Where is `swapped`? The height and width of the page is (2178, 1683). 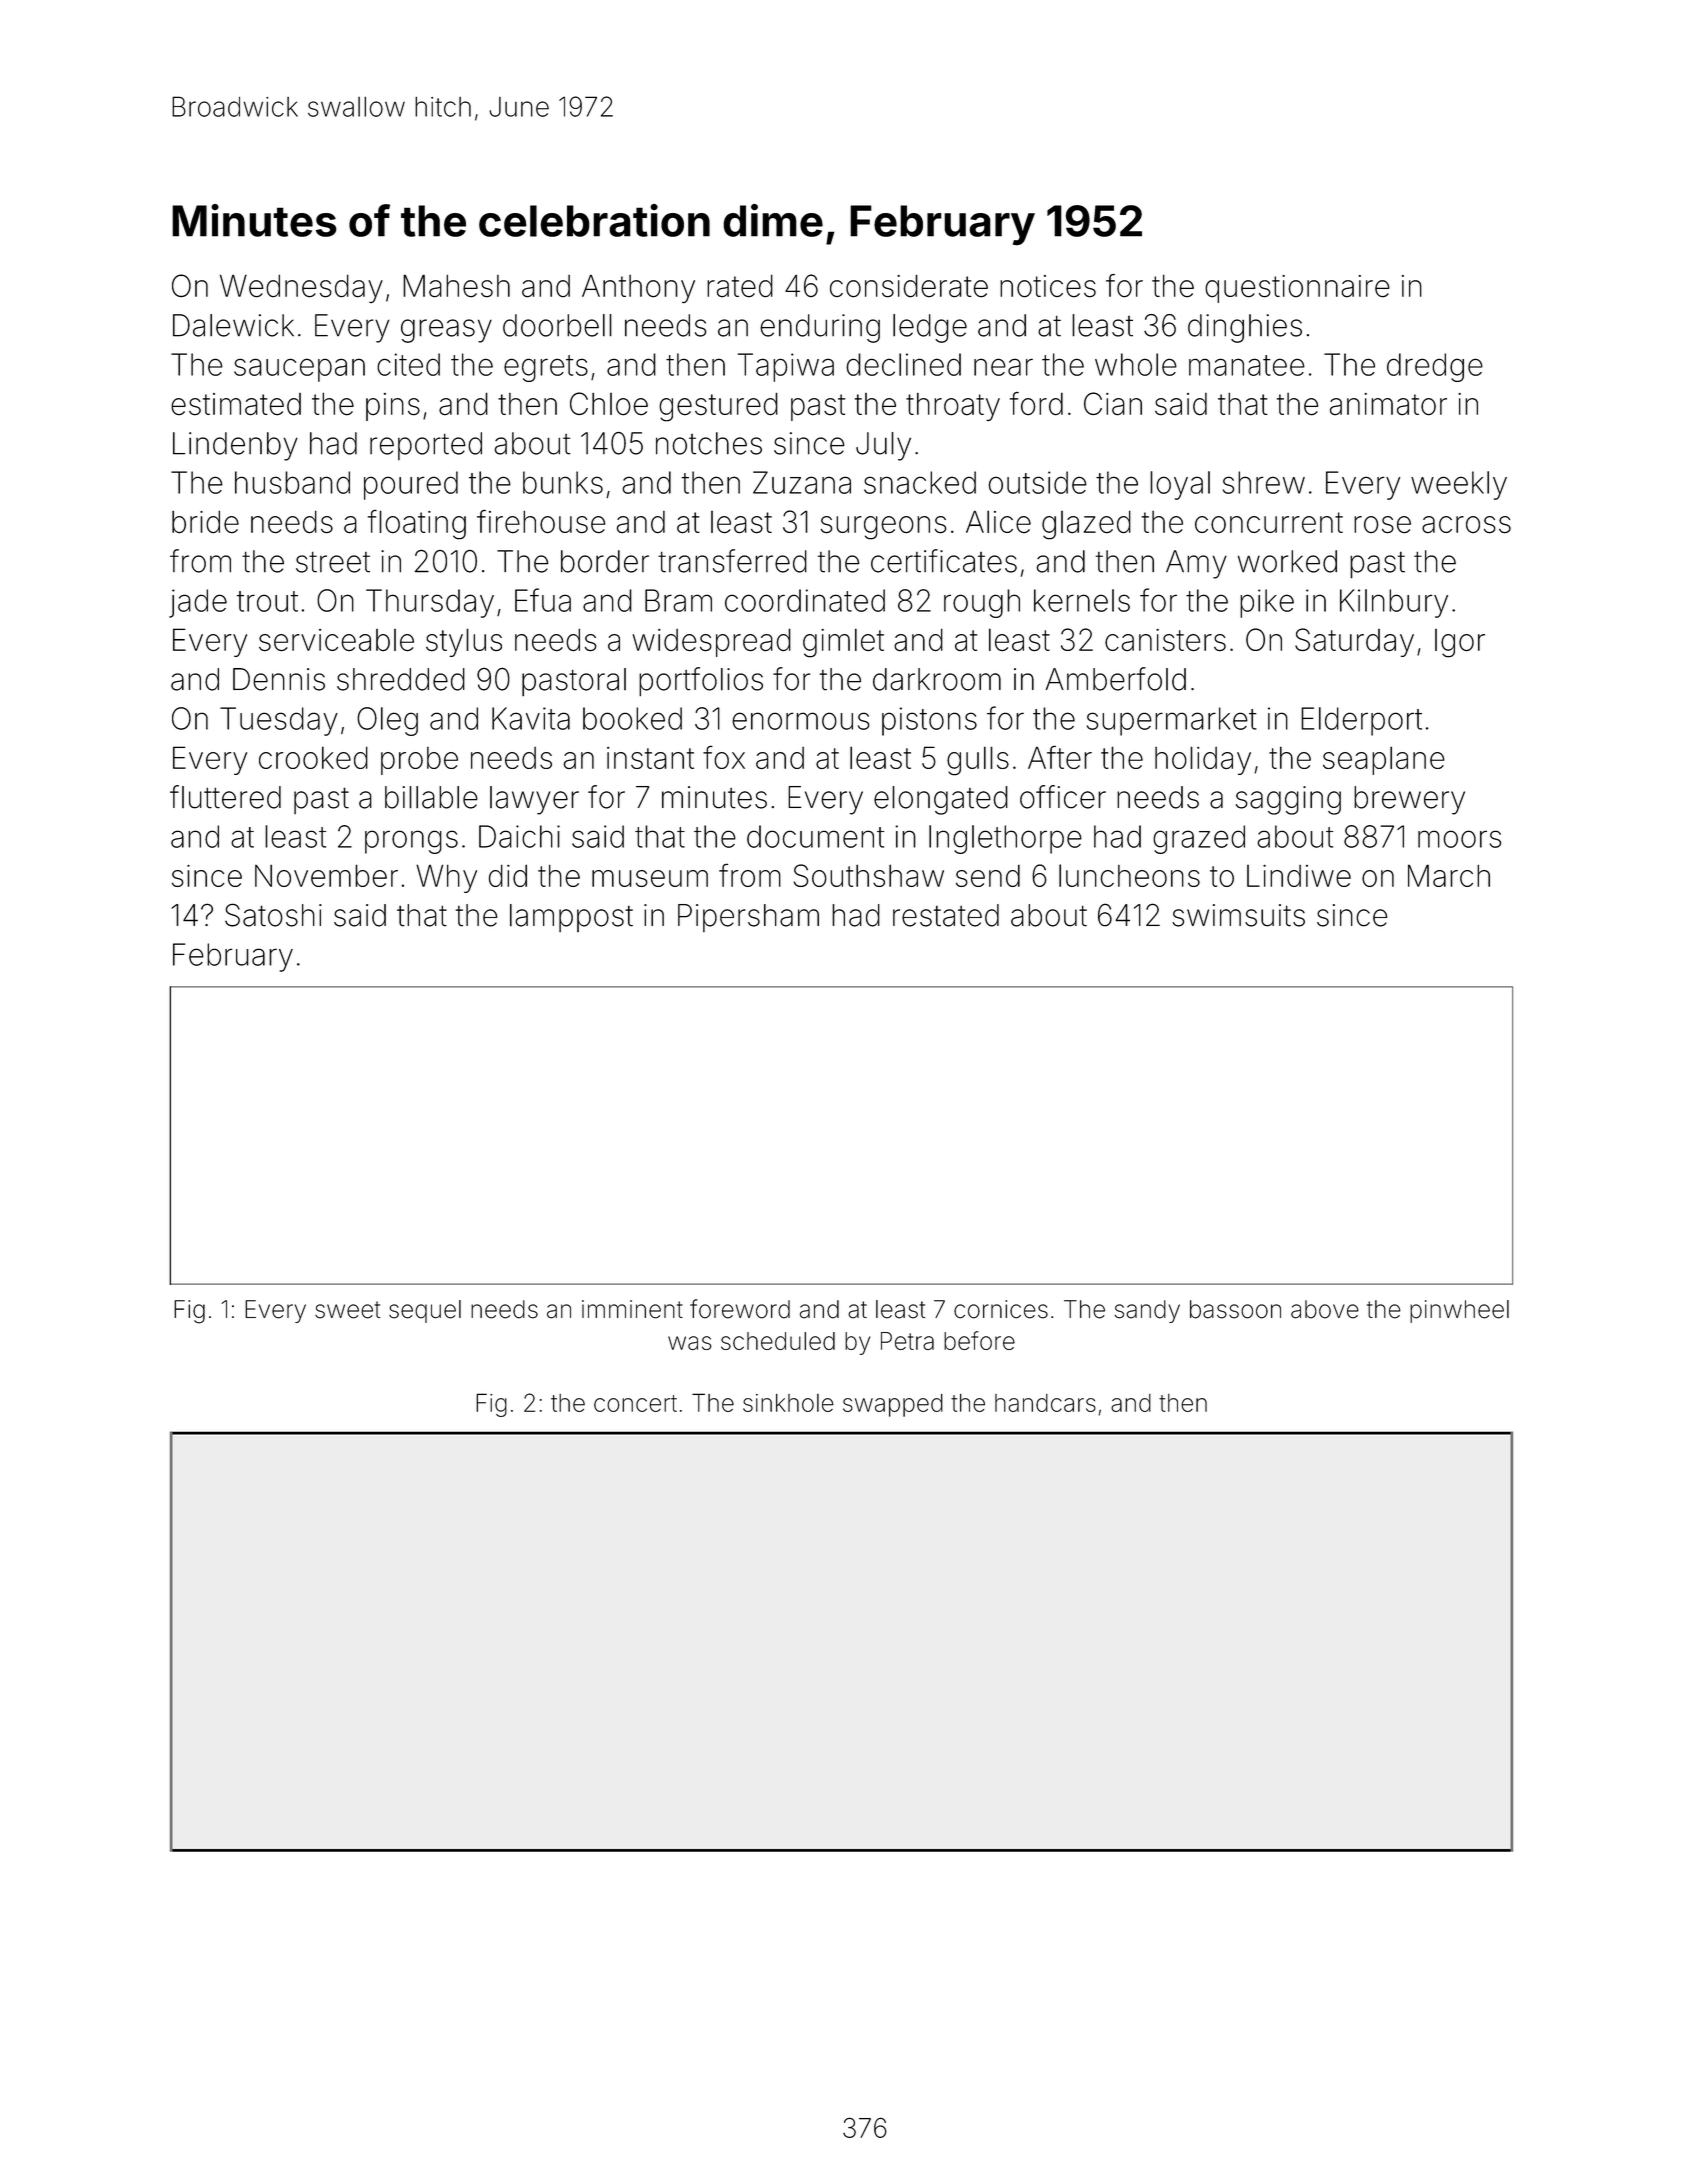
swapped is located at coordinates (893, 1405).
